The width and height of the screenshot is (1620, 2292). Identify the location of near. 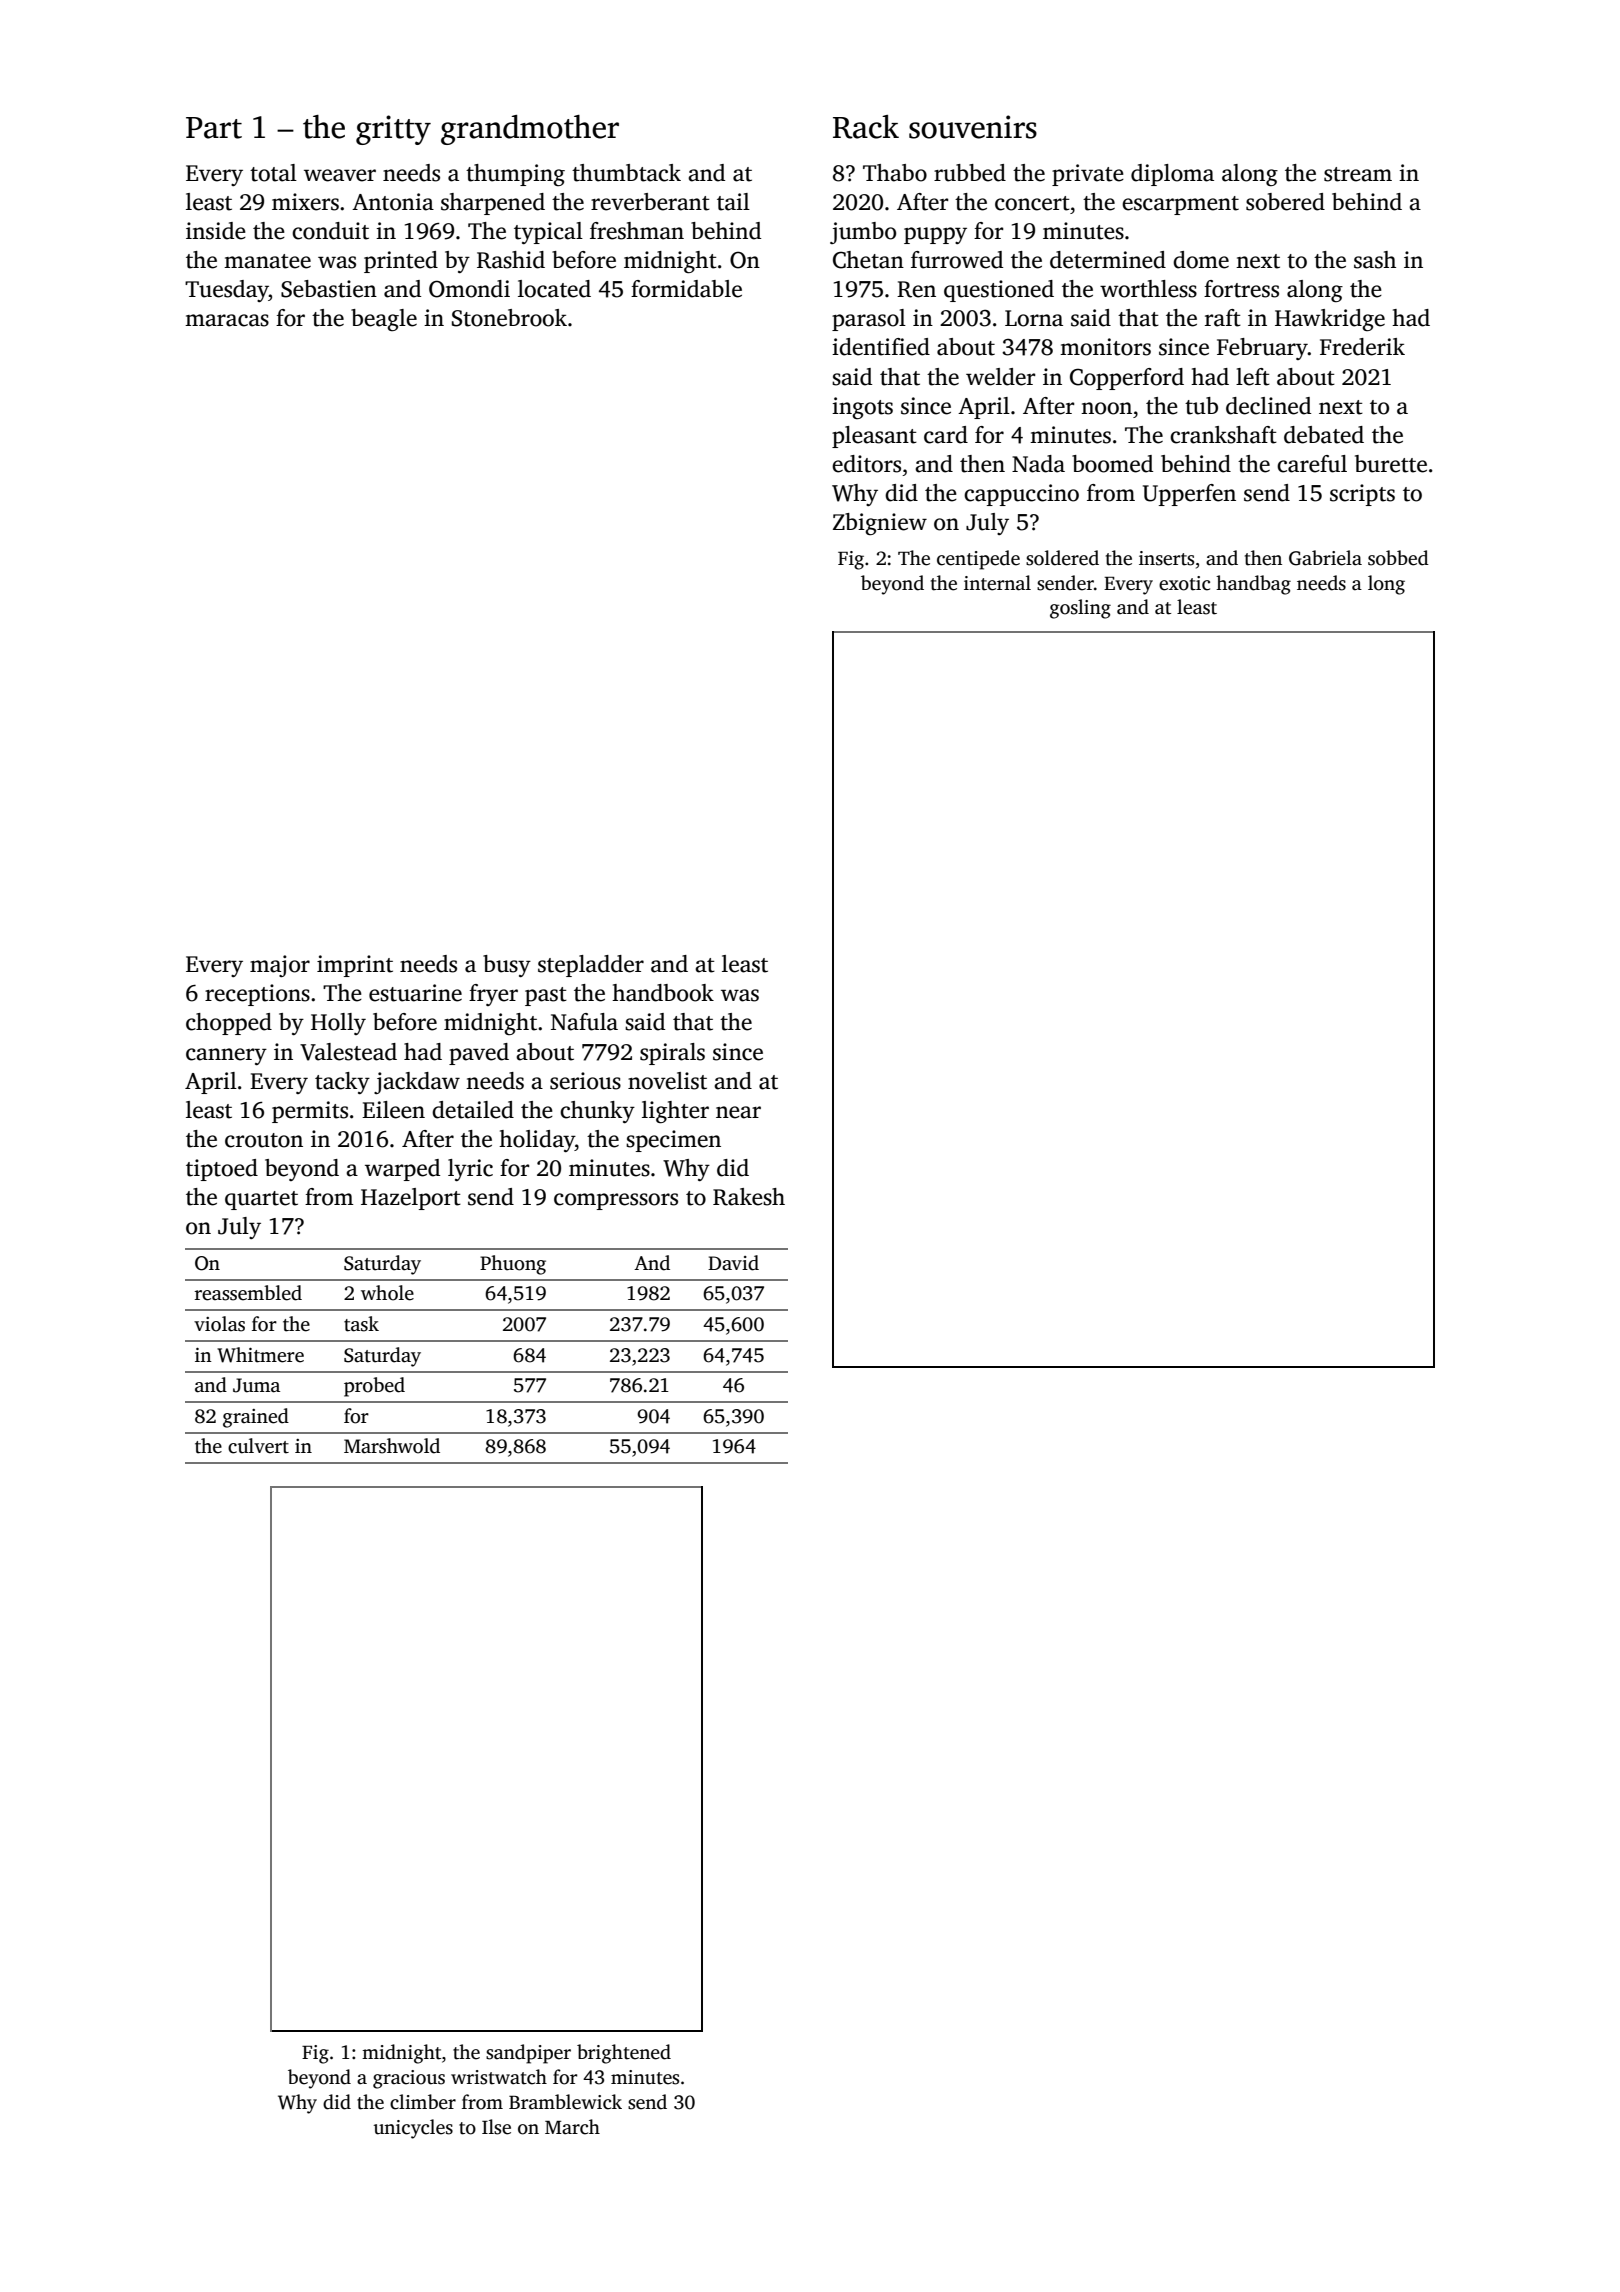
(738, 1112).
